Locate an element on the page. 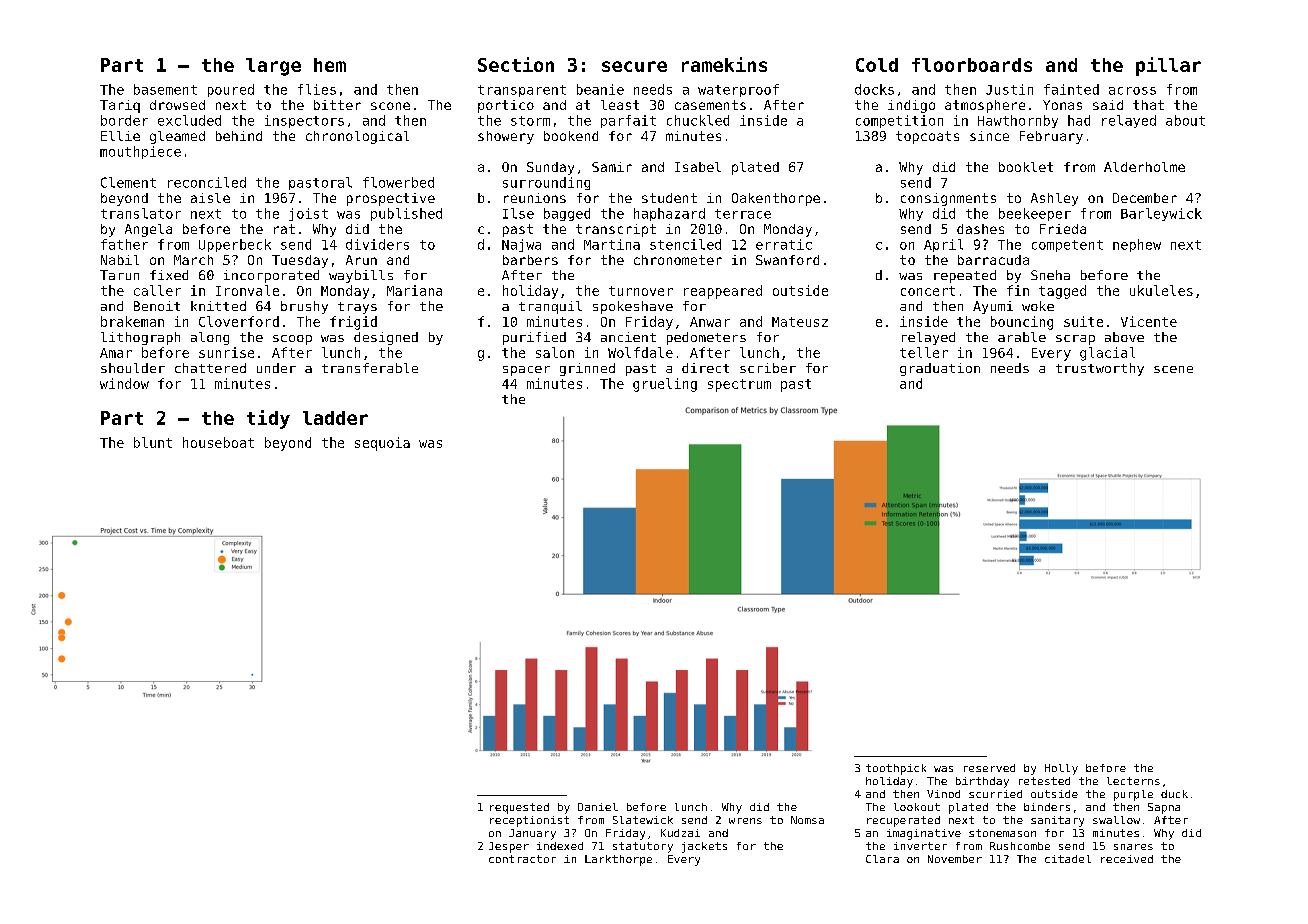 This image has width=1308, height=924. Jesper is located at coordinates (509, 847).
